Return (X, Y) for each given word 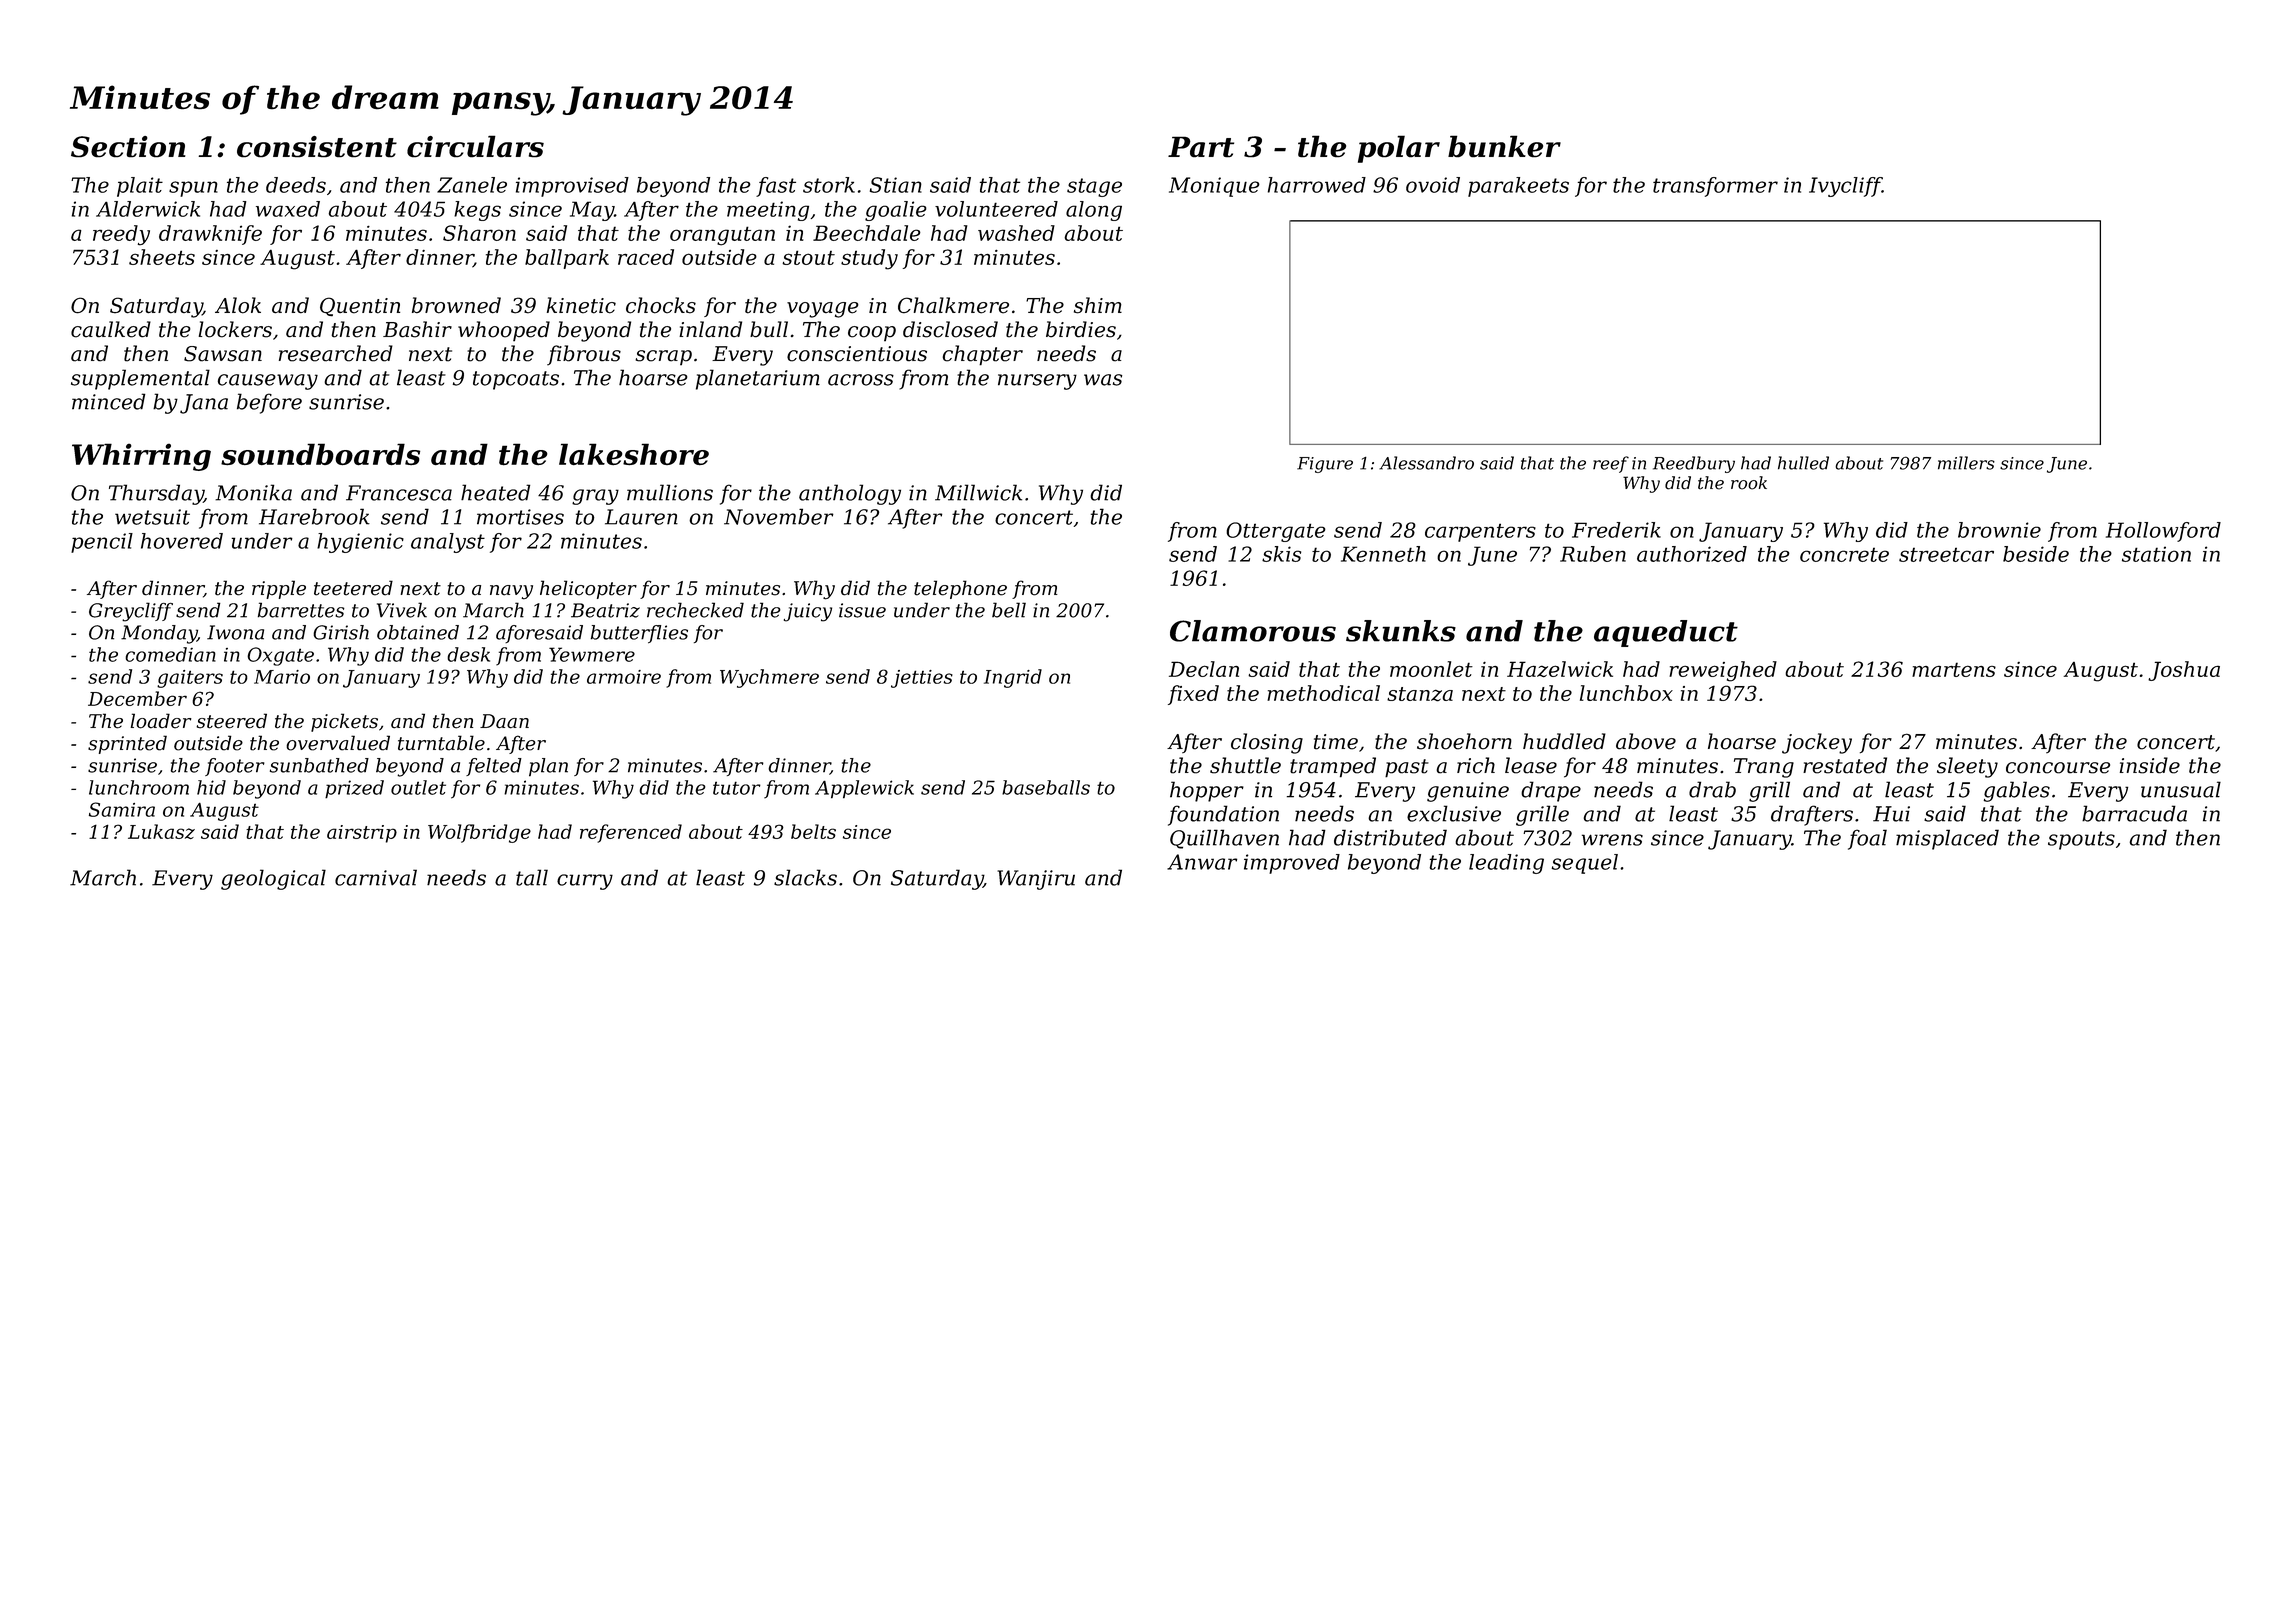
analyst (448, 543)
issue (862, 610)
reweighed (1723, 671)
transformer (1715, 187)
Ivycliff (1845, 187)
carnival (376, 877)
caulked (111, 329)
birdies (1081, 329)
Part (1201, 147)
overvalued (338, 743)
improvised (572, 187)
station (2156, 554)
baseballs (1046, 787)
